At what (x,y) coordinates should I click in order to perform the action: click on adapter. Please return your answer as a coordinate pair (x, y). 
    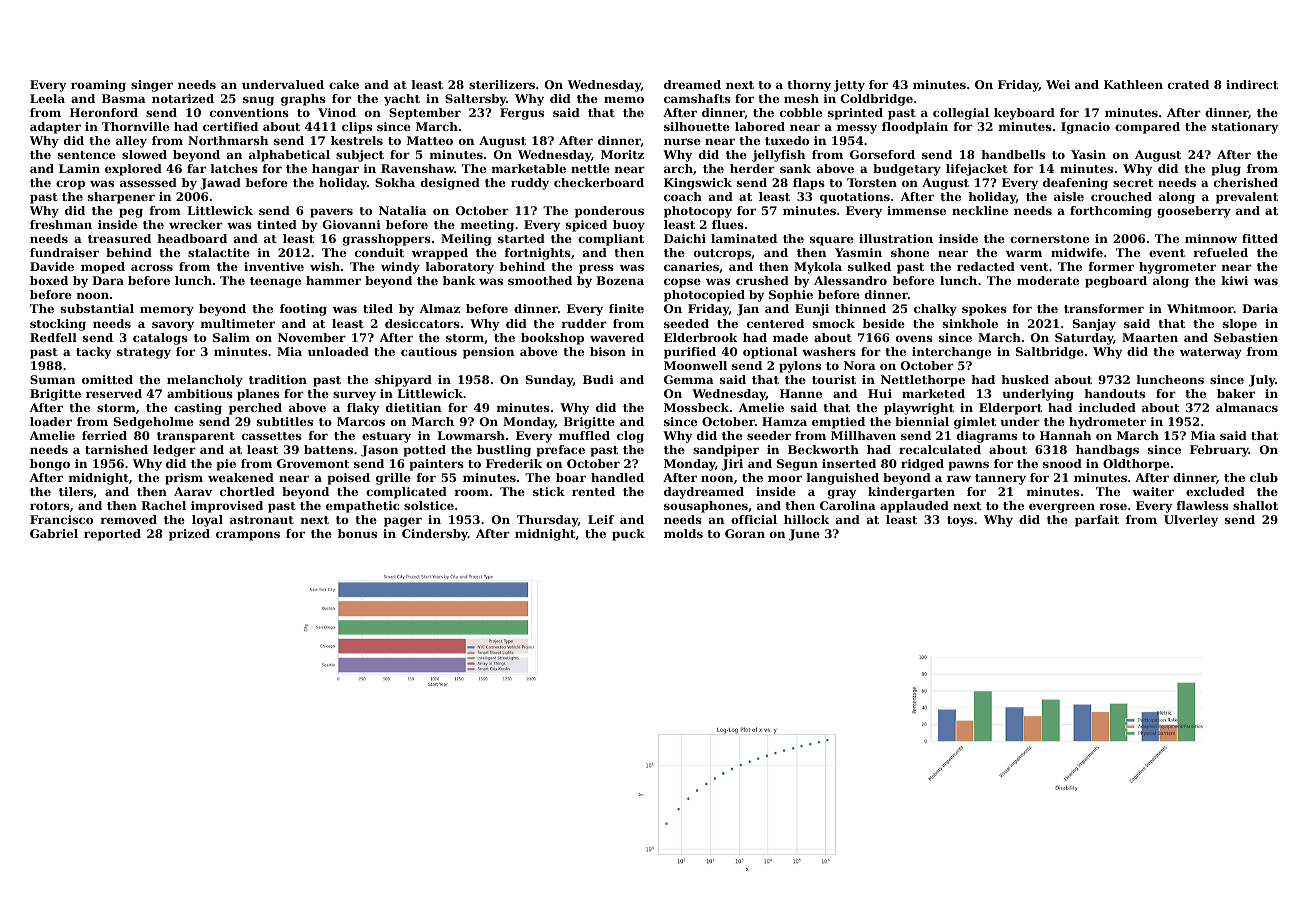
    Looking at the image, I should click on (55, 128).
